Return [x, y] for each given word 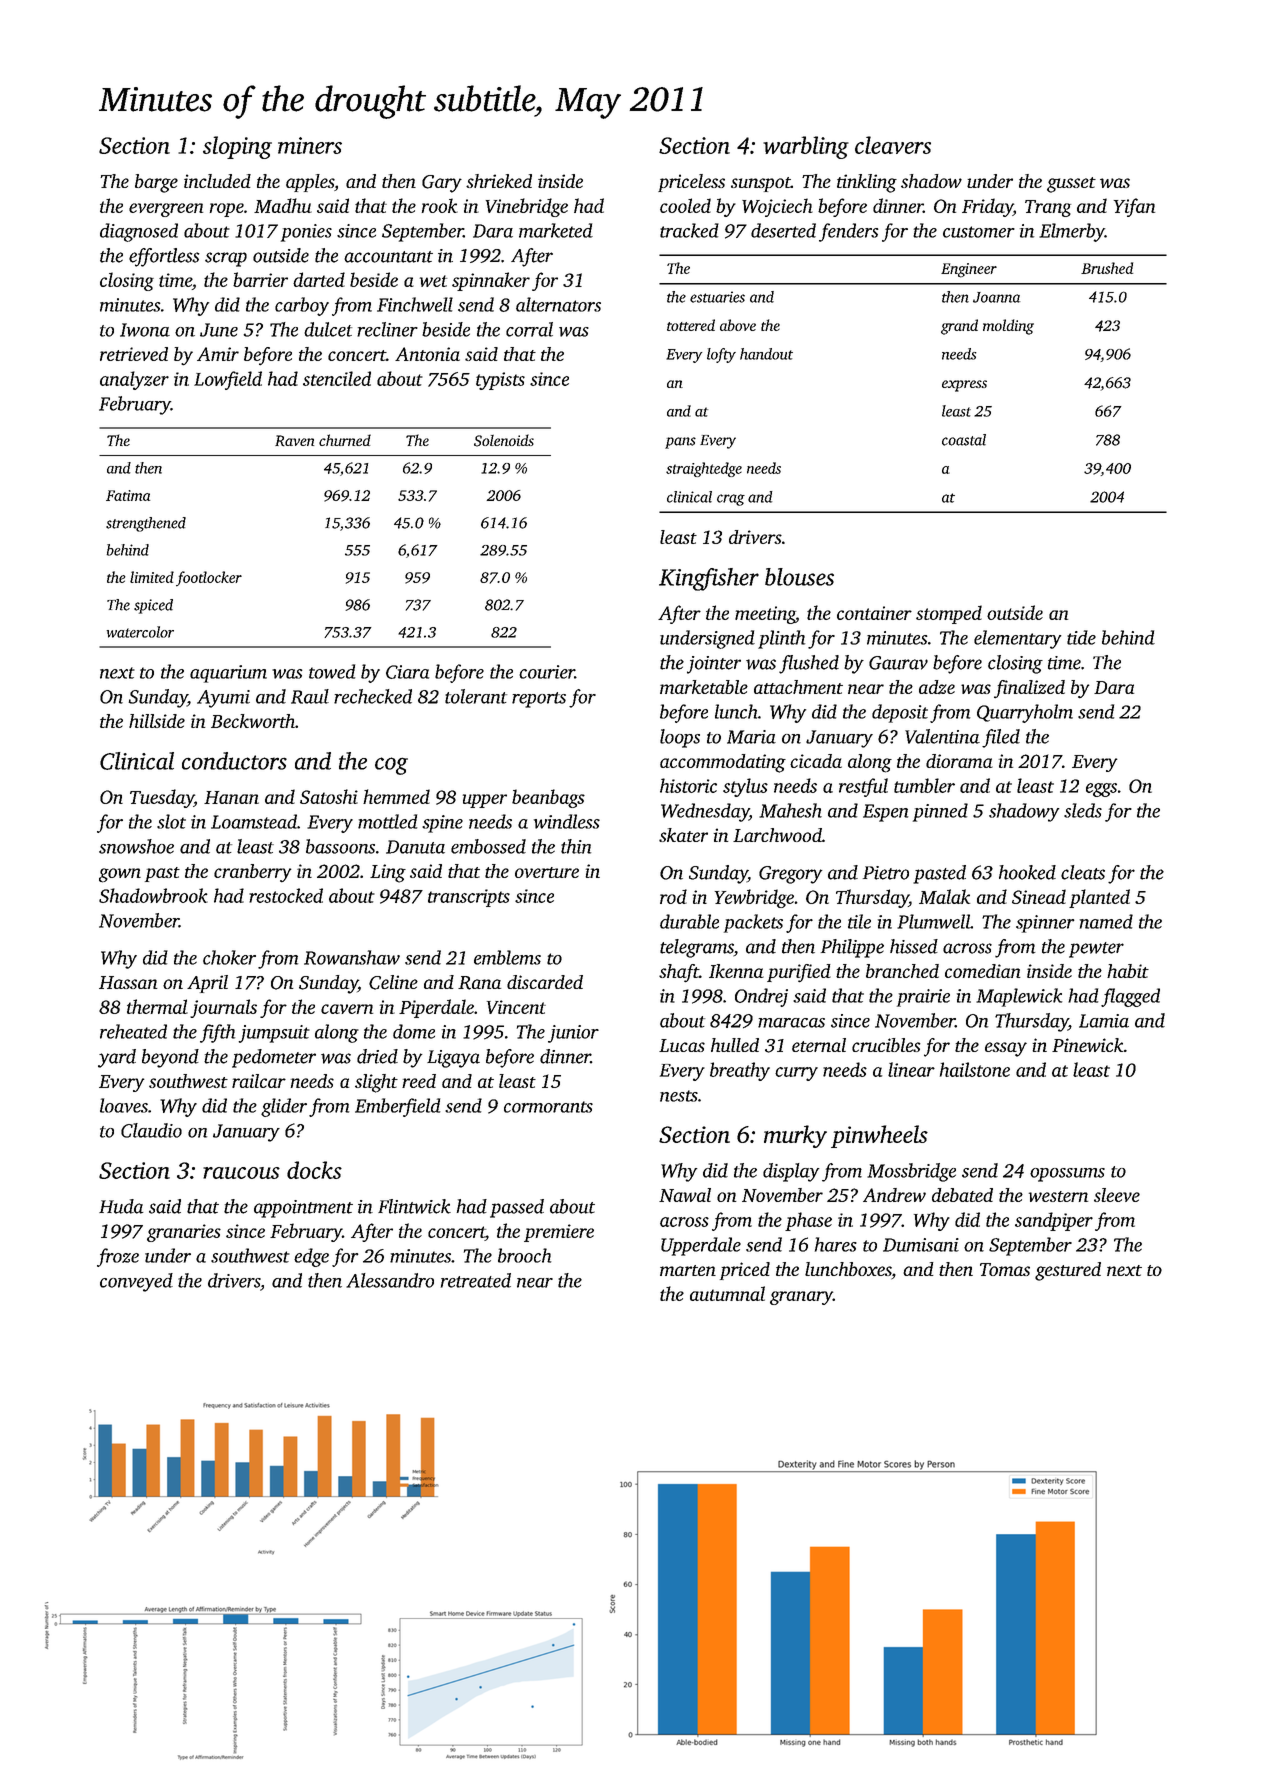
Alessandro [390, 1280]
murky [795, 1136]
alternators [558, 304]
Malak [944, 896]
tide [1081, 637]
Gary [442, 184]
